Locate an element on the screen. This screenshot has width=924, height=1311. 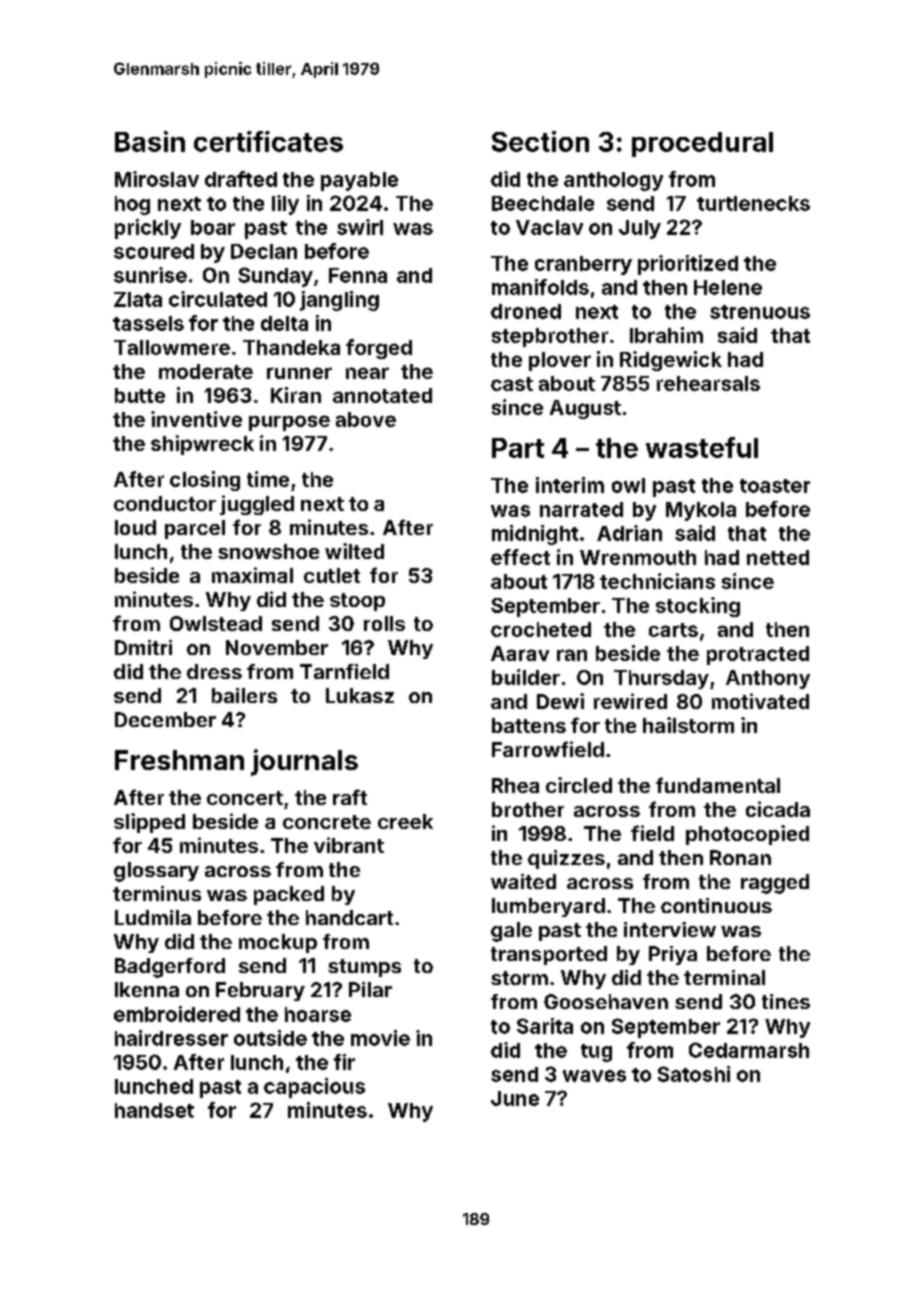
Satoshi is located at coordinates (694, 1074).
